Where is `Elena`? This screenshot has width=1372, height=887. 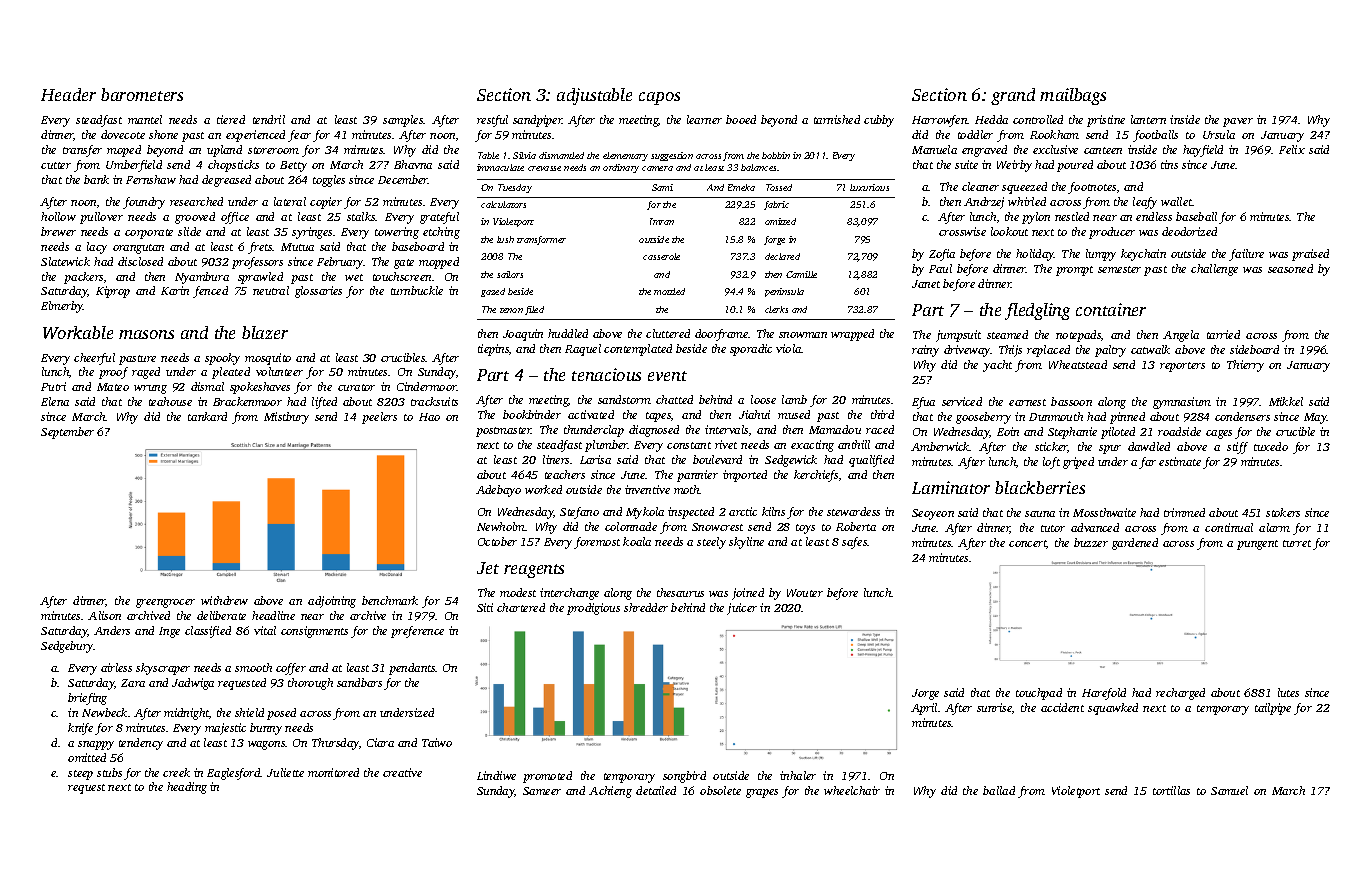 Elena is located at coordinates (55, 401).
